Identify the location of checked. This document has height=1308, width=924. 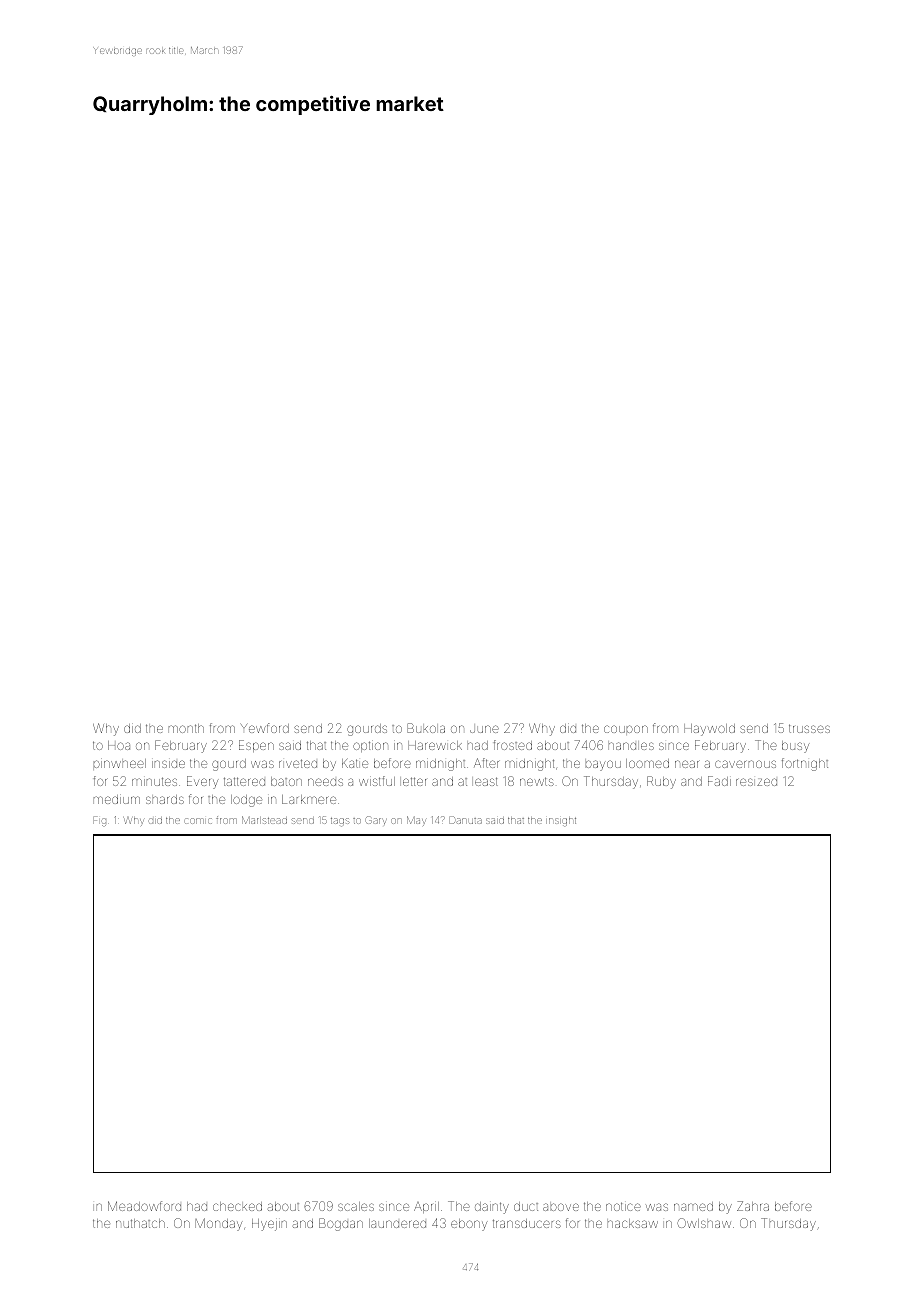
(237, 1206).
